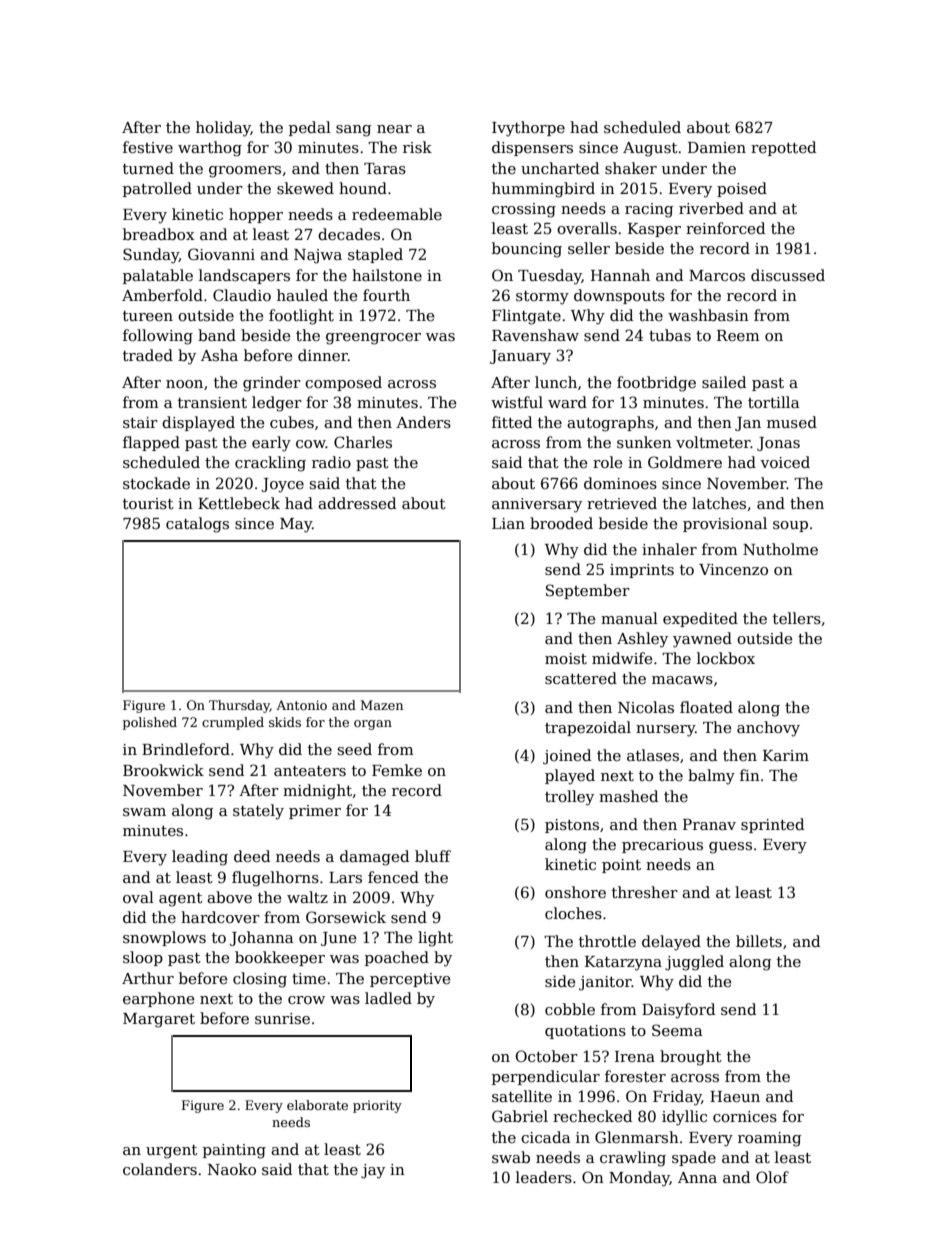 The height and width of the document is (1233, 952). I want to click on tourist, so click(148, 503).
